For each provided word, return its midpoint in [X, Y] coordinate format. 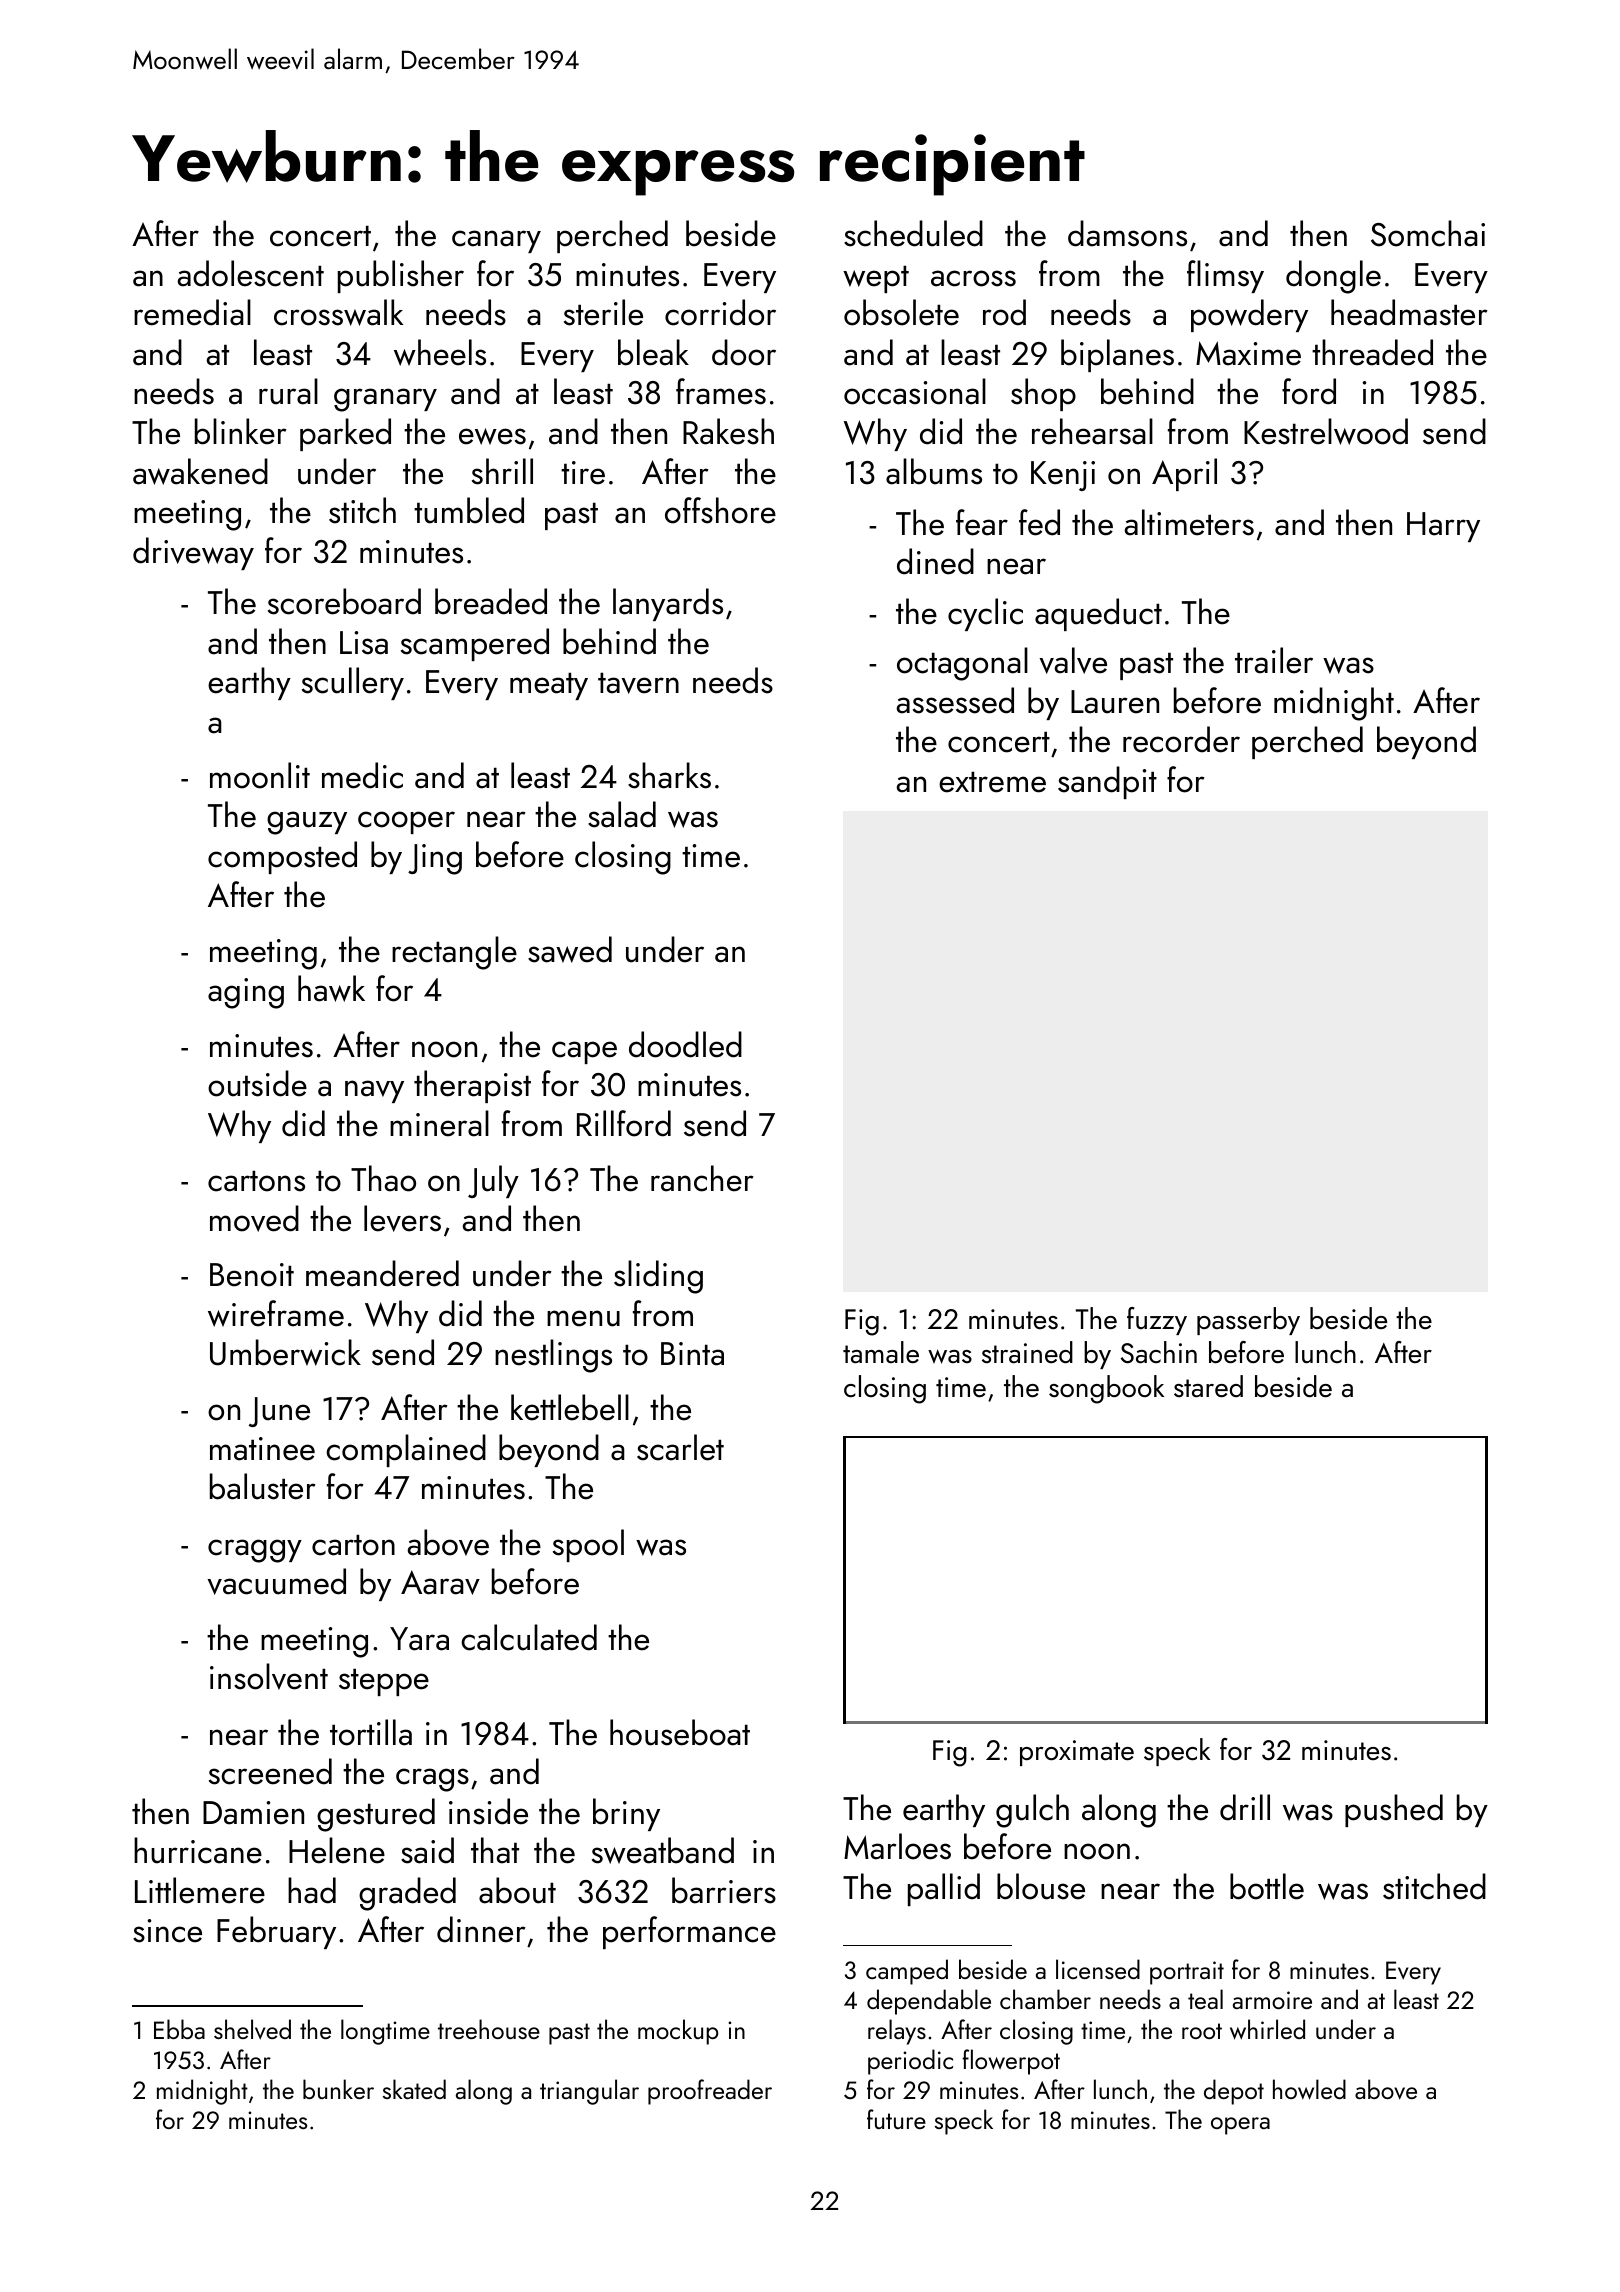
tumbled [469, 510]
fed [1039, 522]
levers [402, 1218]
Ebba [179, 2029]
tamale [881, 1352]
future [896, 2119]
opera [1240, 2126]
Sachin [1159, 1352]
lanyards [668, 604]
